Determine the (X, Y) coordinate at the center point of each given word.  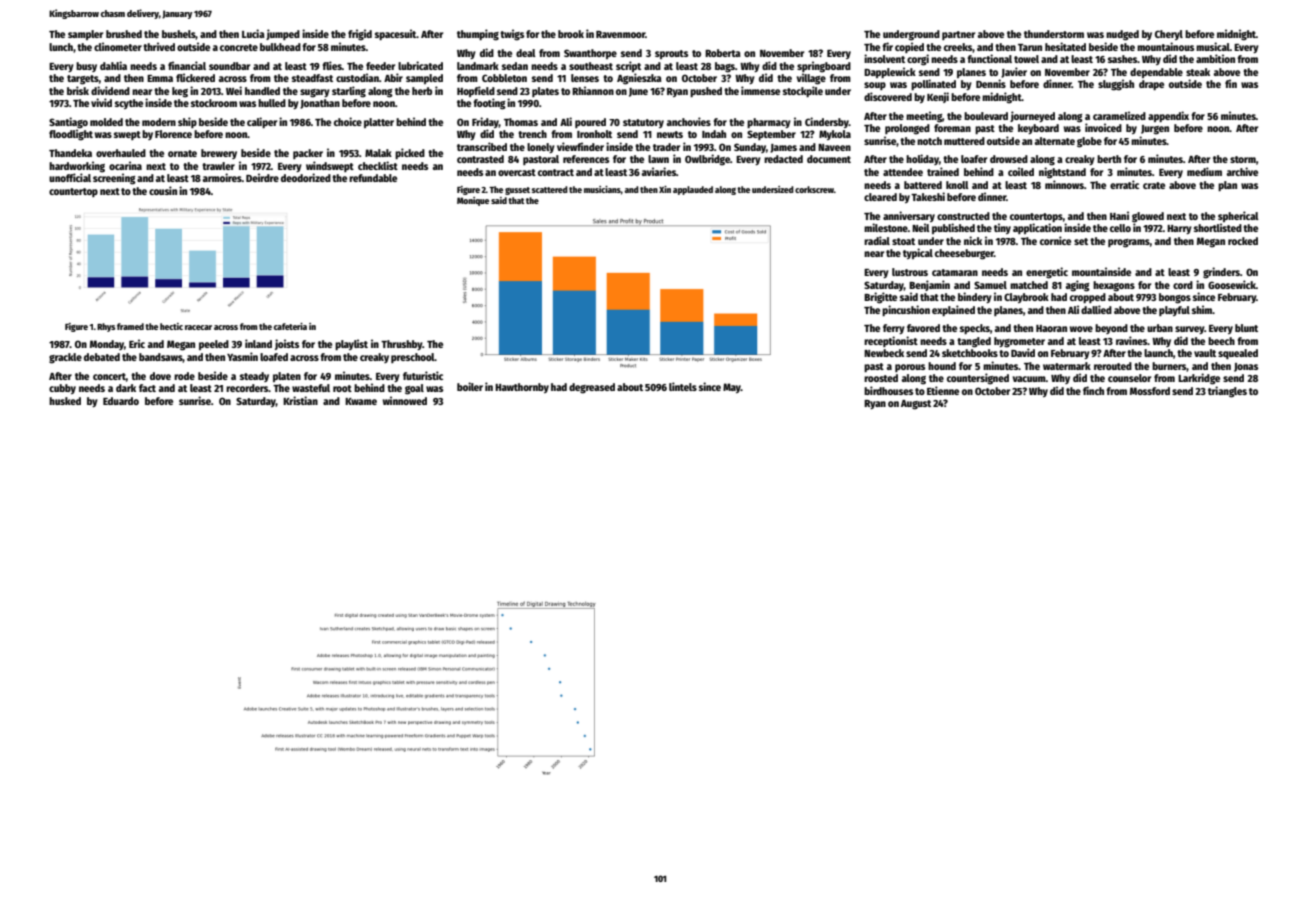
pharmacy (769, 123)
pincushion (906, 310)
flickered (195, 77)
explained (953, 310)
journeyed (1032, 116)
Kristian (300, 400)
